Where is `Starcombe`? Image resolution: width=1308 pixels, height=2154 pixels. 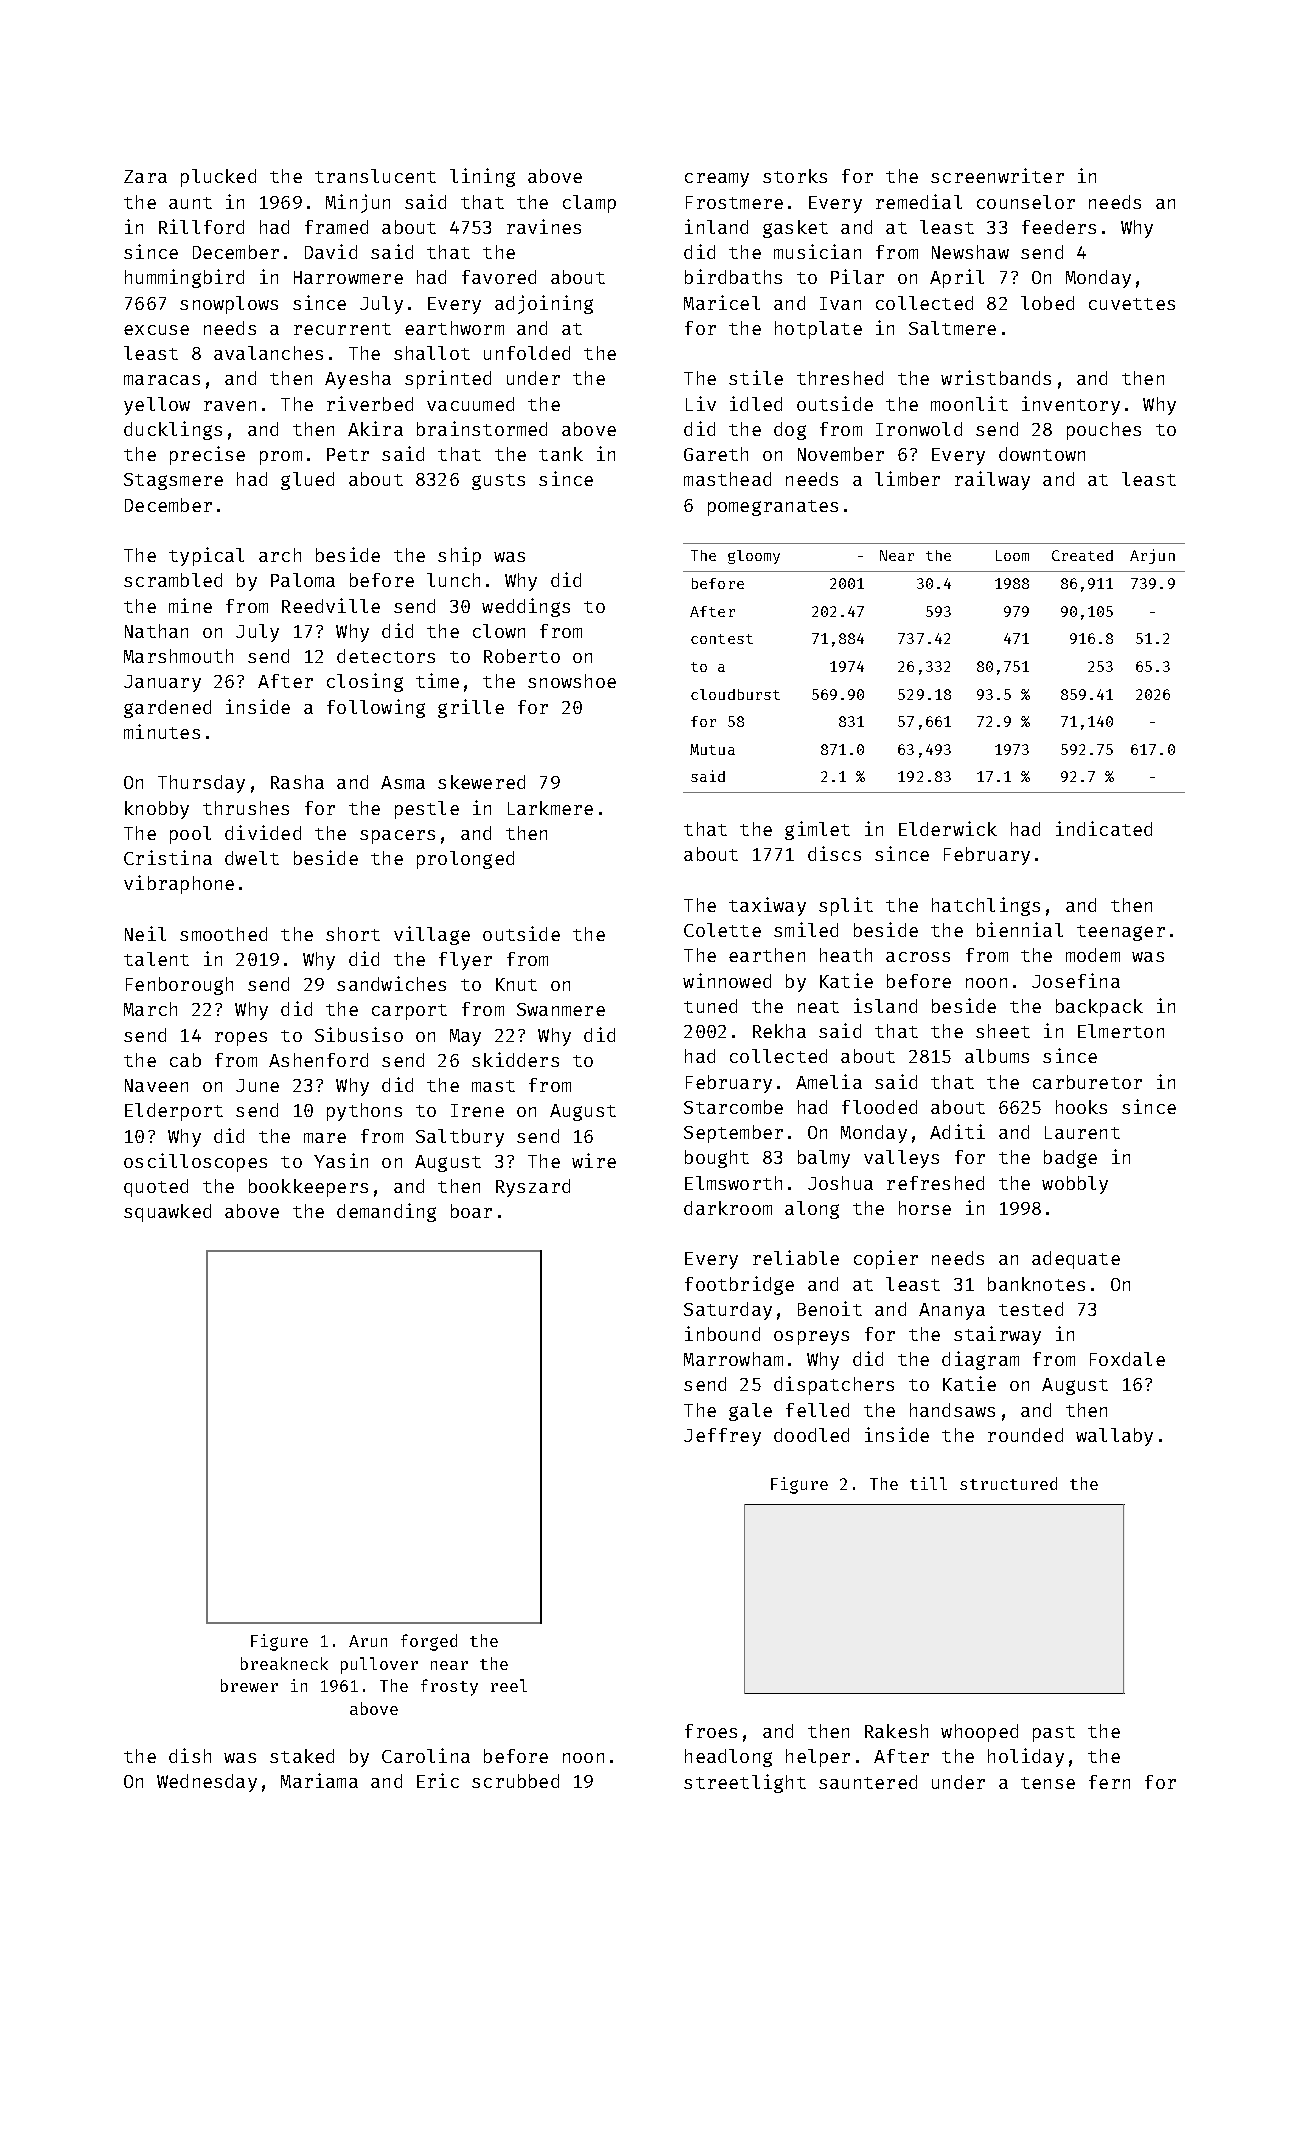 Starcombe is located at coordinates (733, 1107).
